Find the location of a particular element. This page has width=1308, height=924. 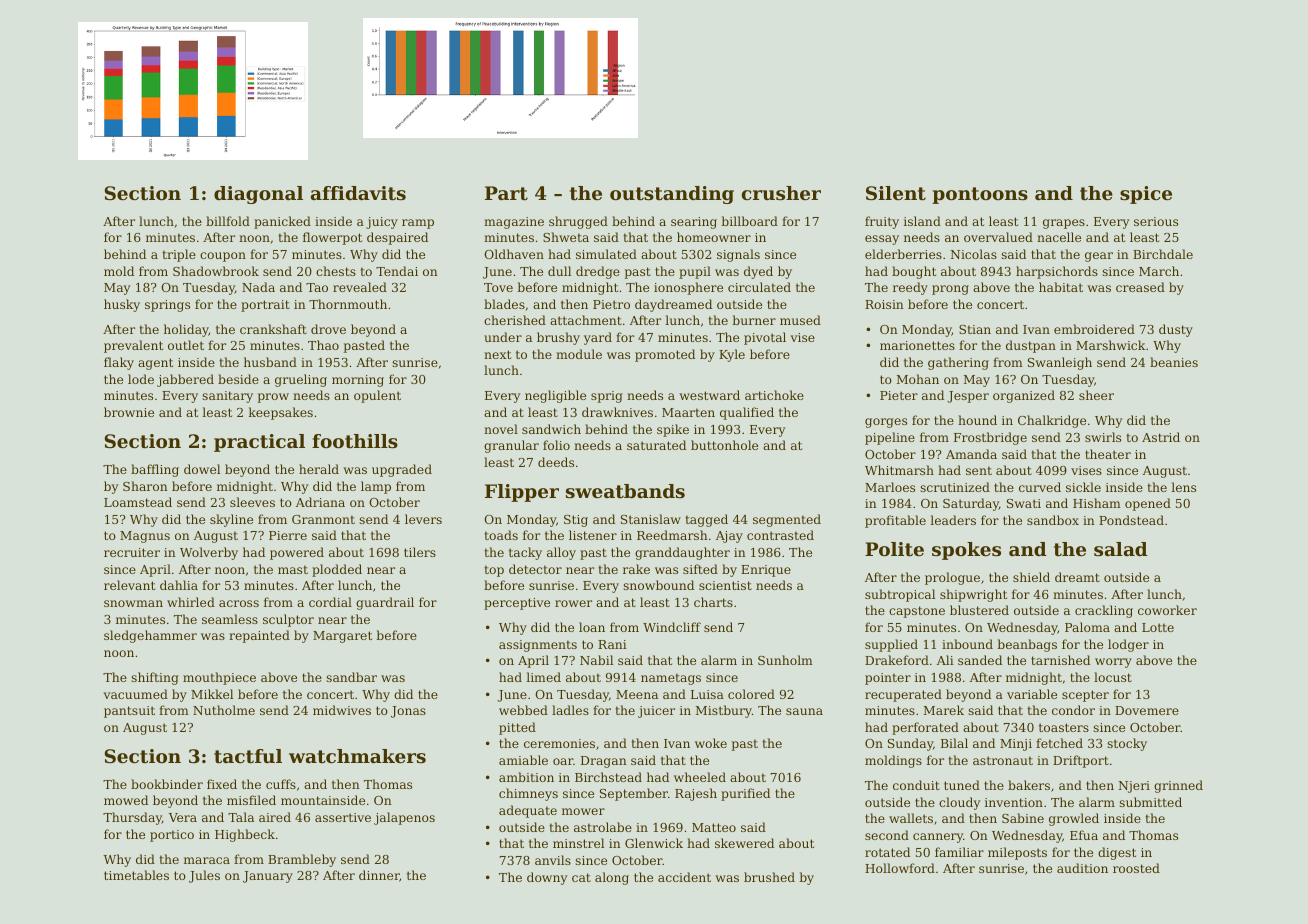

Sunholm is located at coordinates (785, 660).
